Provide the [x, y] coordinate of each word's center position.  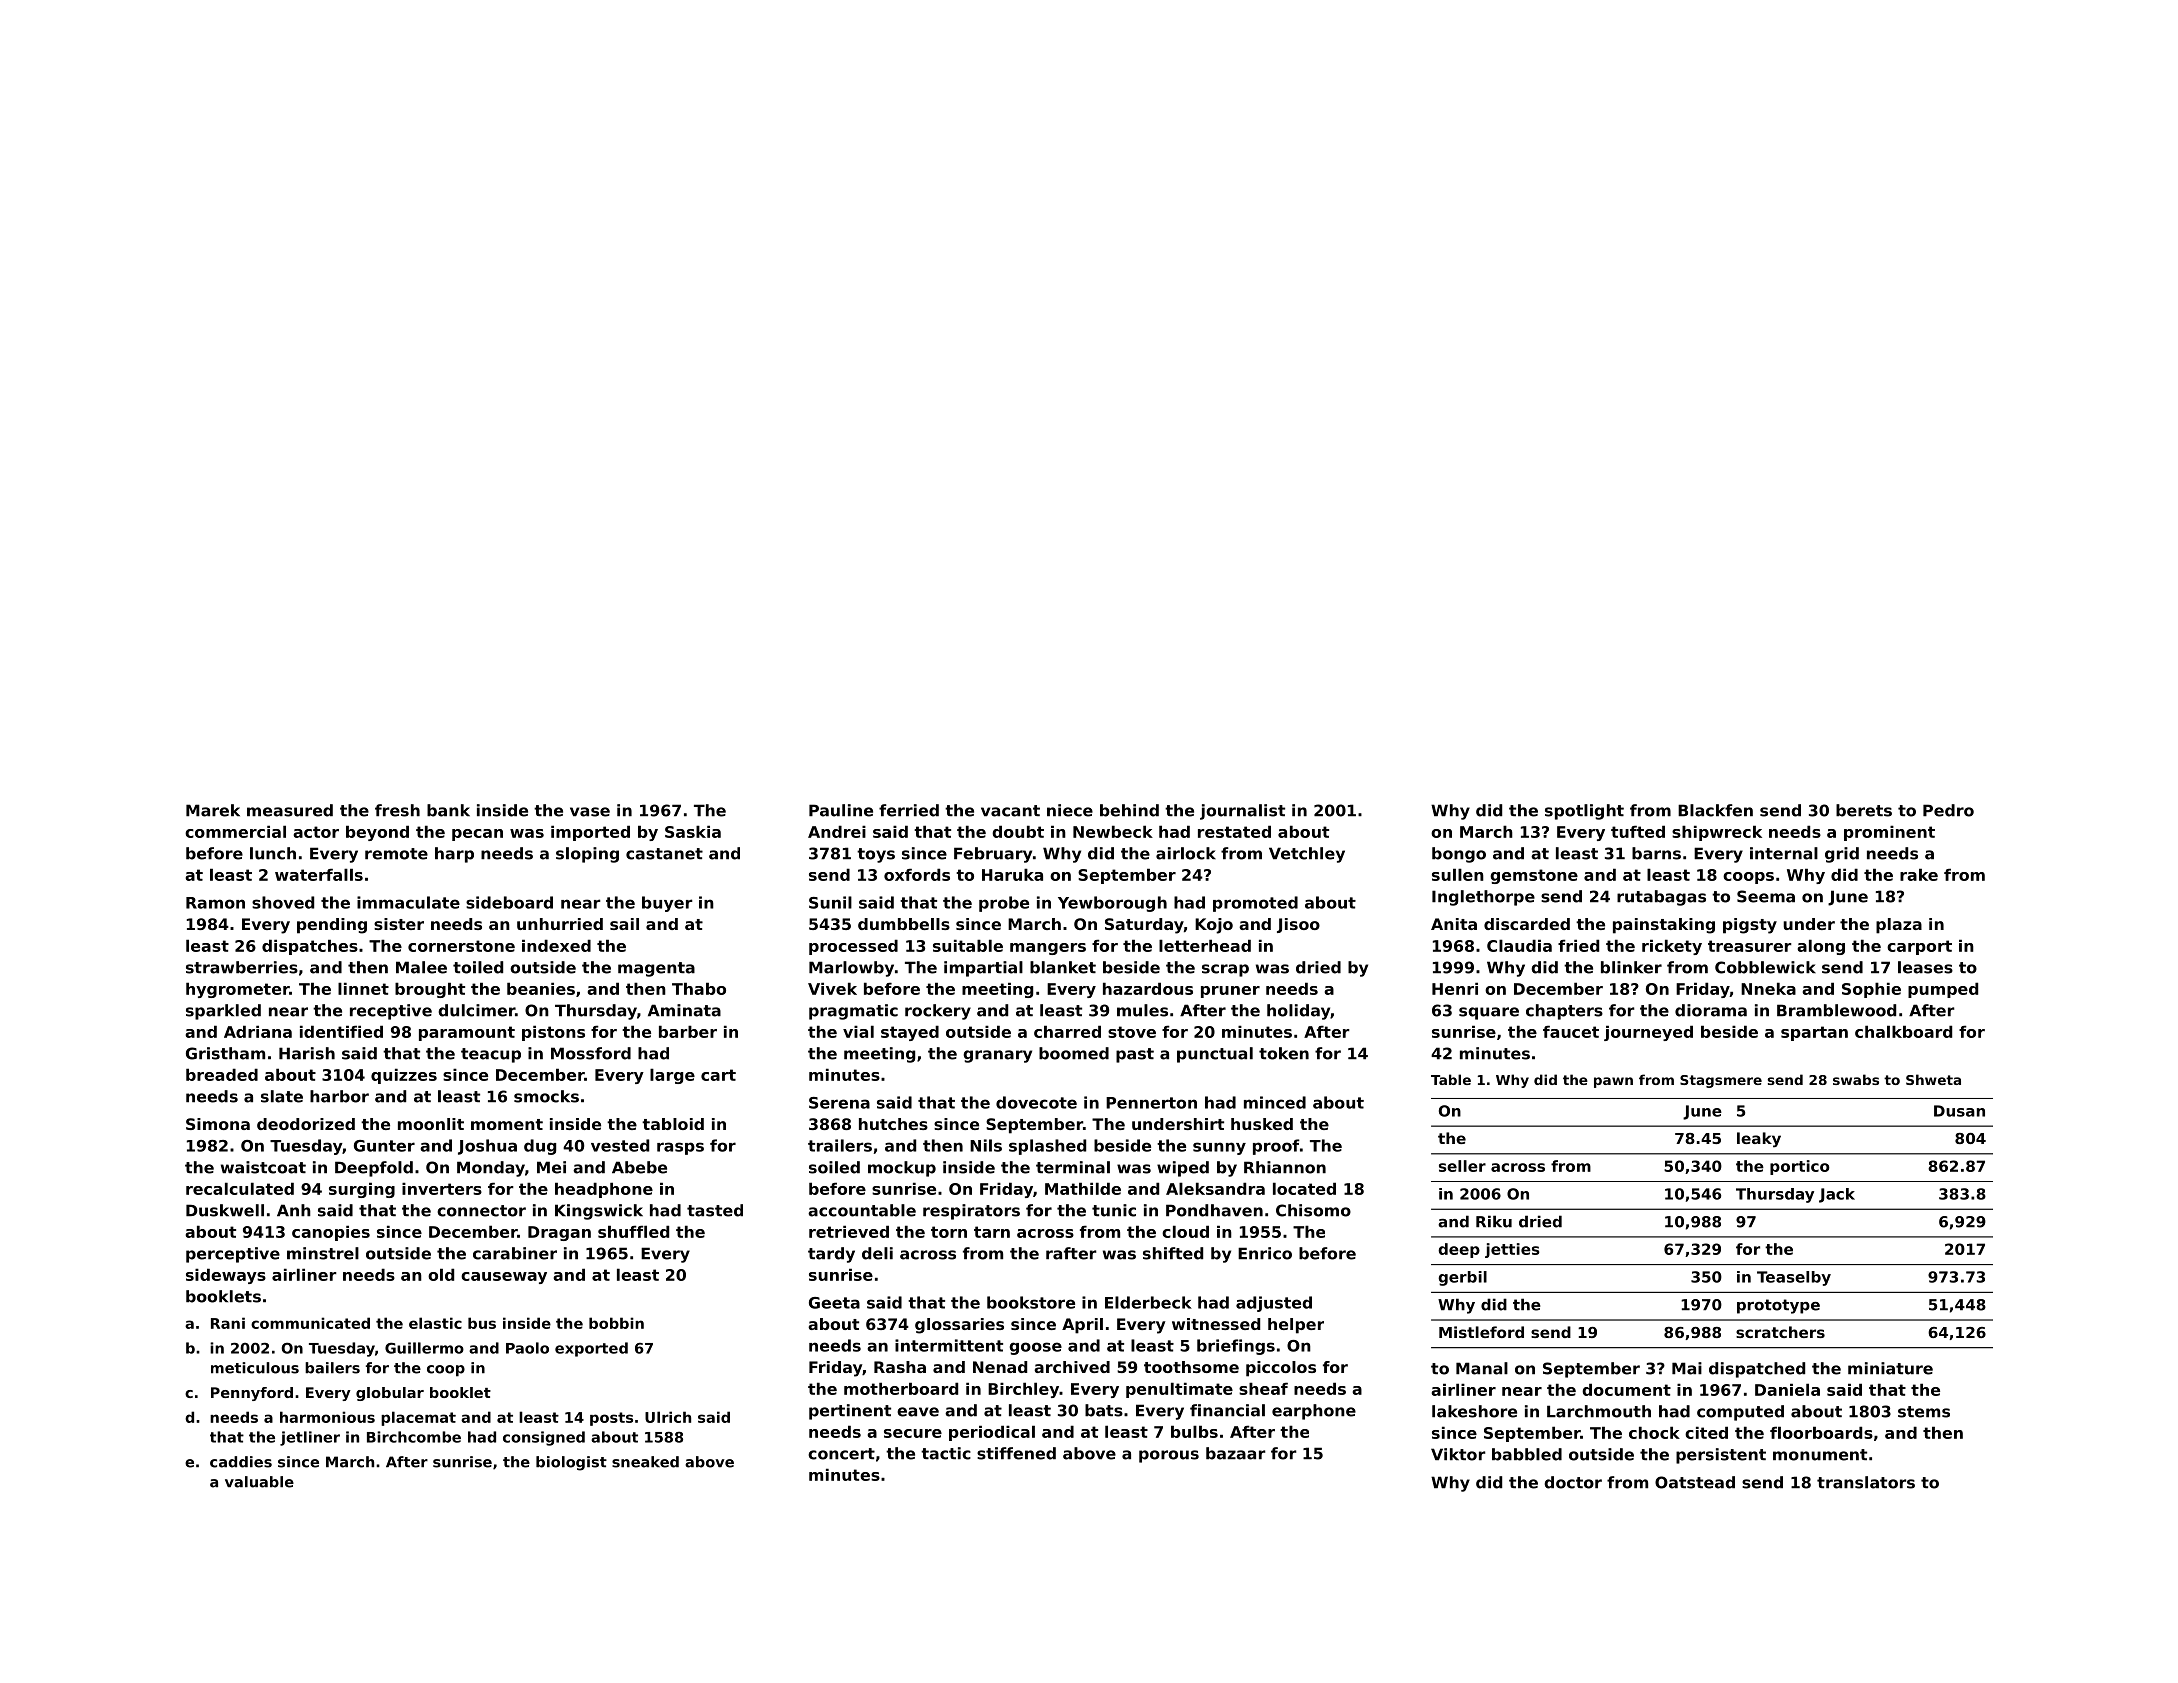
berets [1864, 810]
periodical [992, 1433]
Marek [213, 810]
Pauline [841, 810]
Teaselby [1794, 1278]
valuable [259, 1482]
